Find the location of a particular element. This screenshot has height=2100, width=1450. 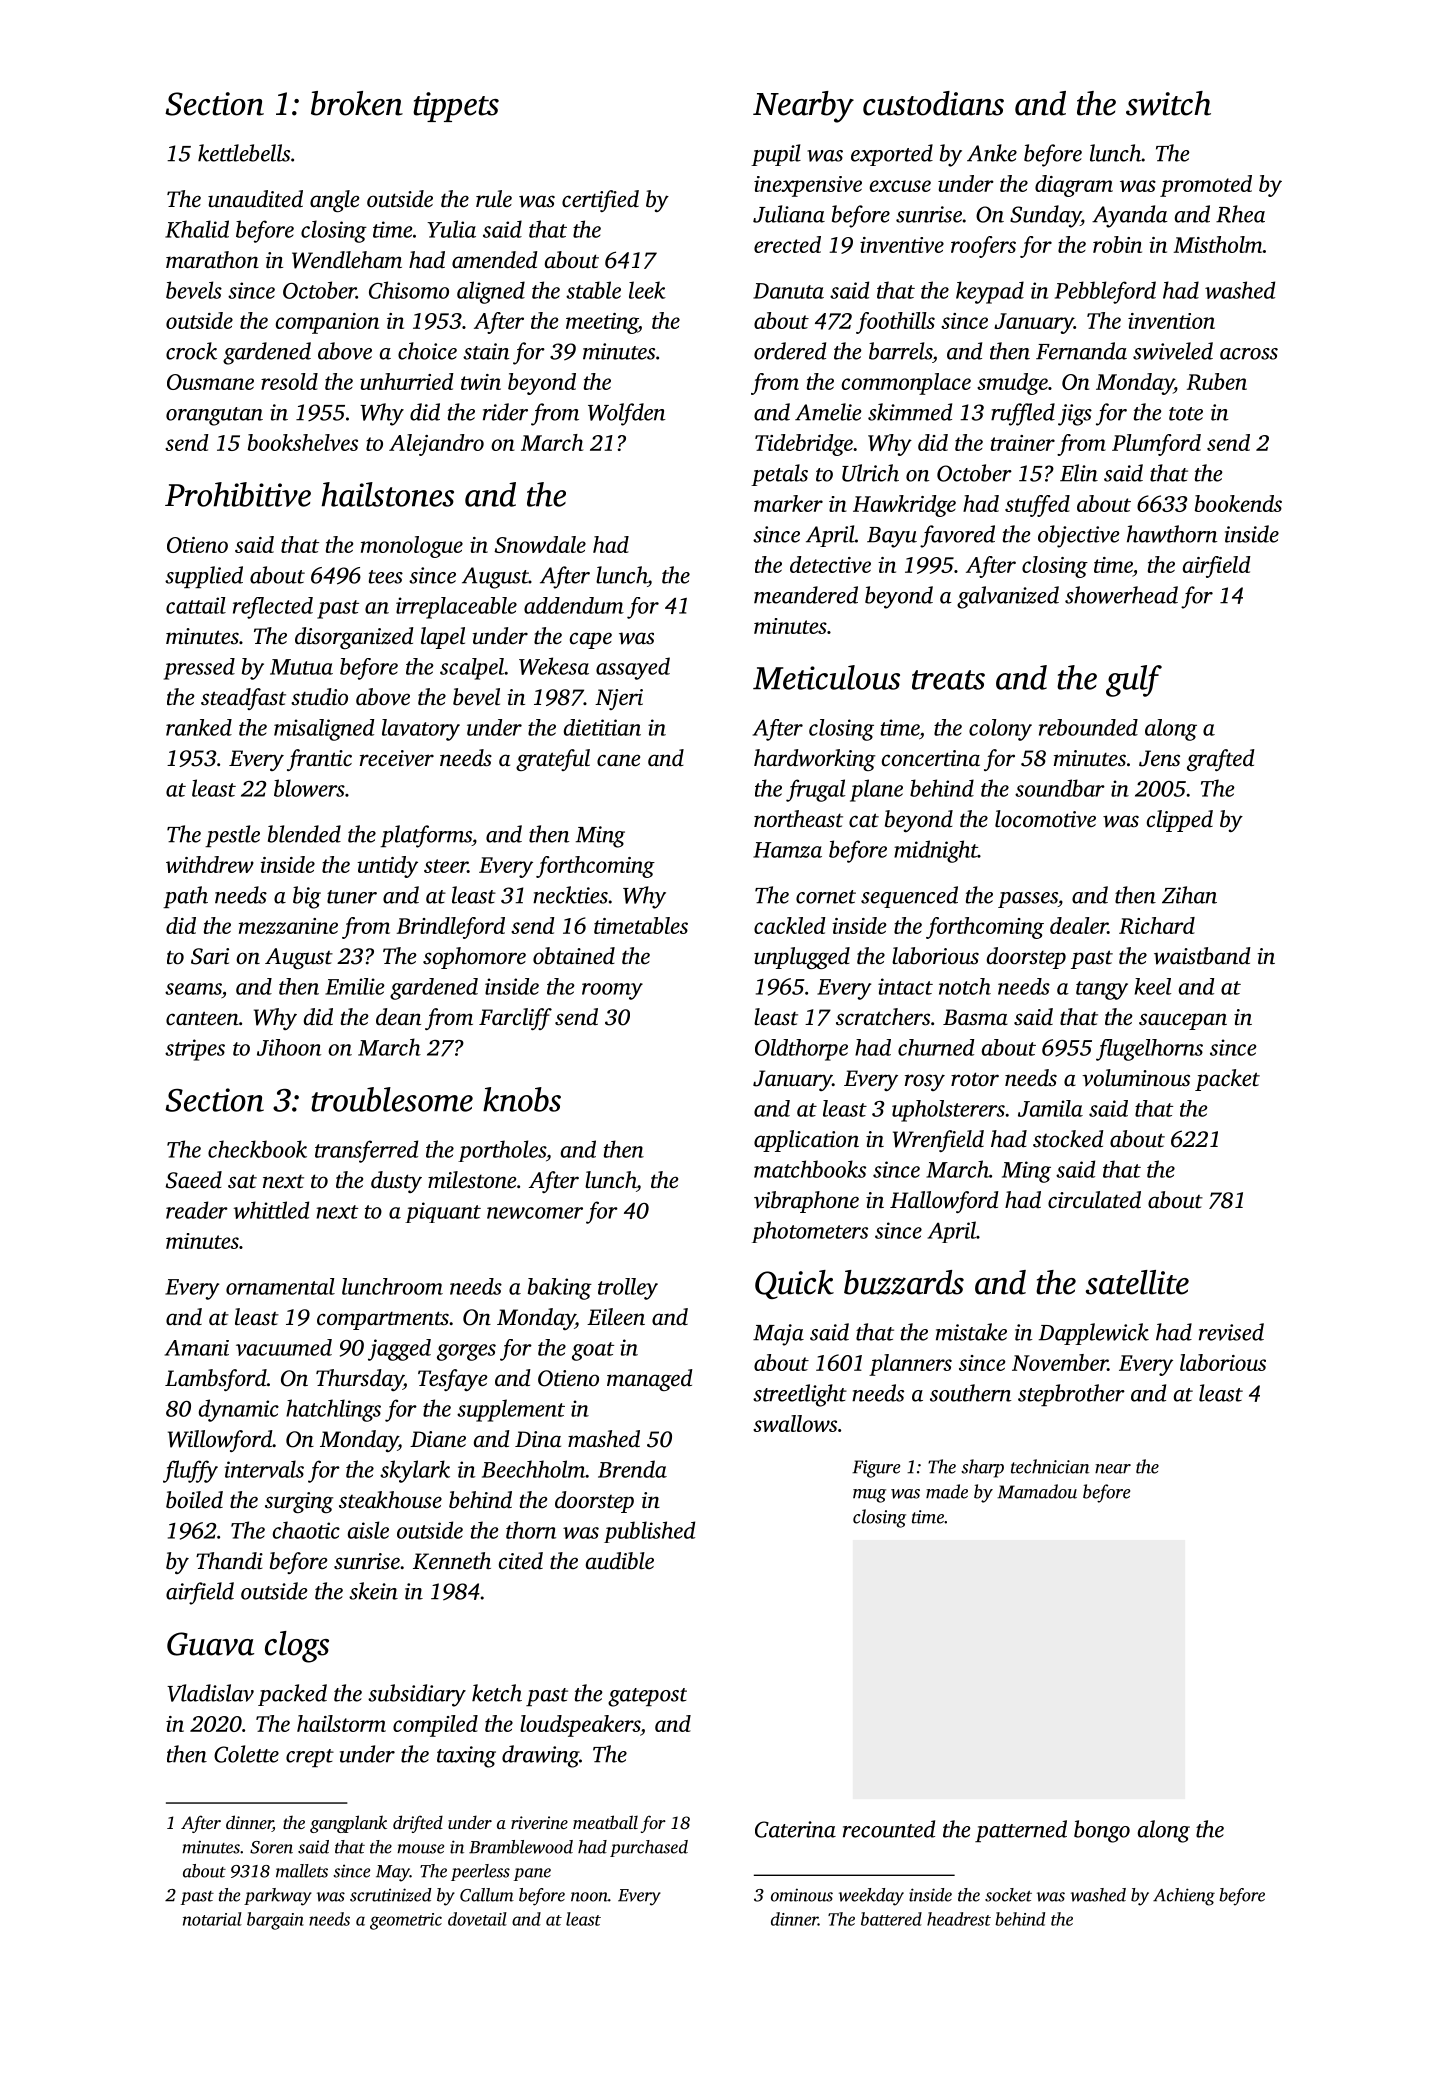

managed is located at coordinates (650, 1380).
